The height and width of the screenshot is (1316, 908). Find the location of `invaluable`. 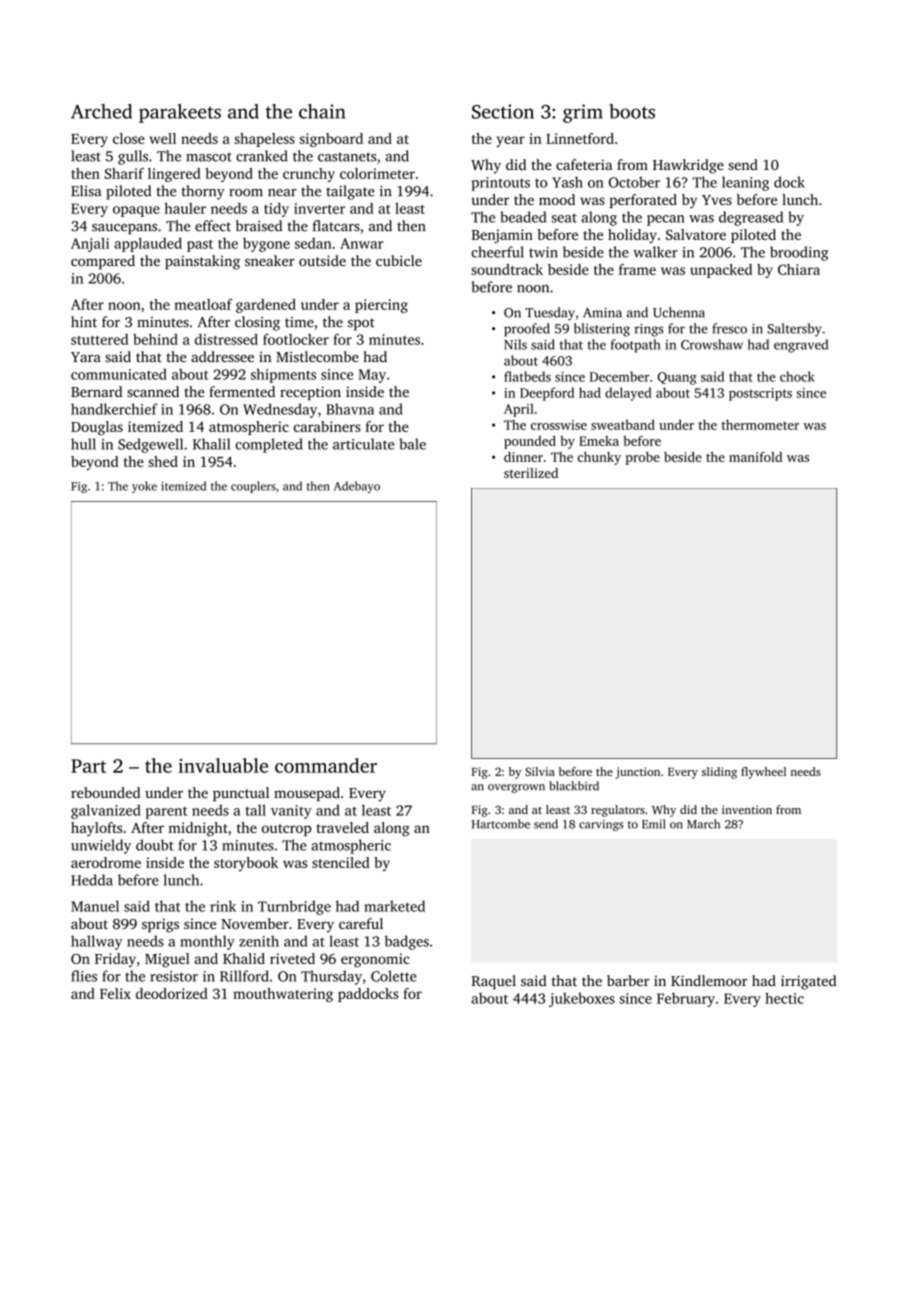

invaluable is located at coordinates (223, 765).
